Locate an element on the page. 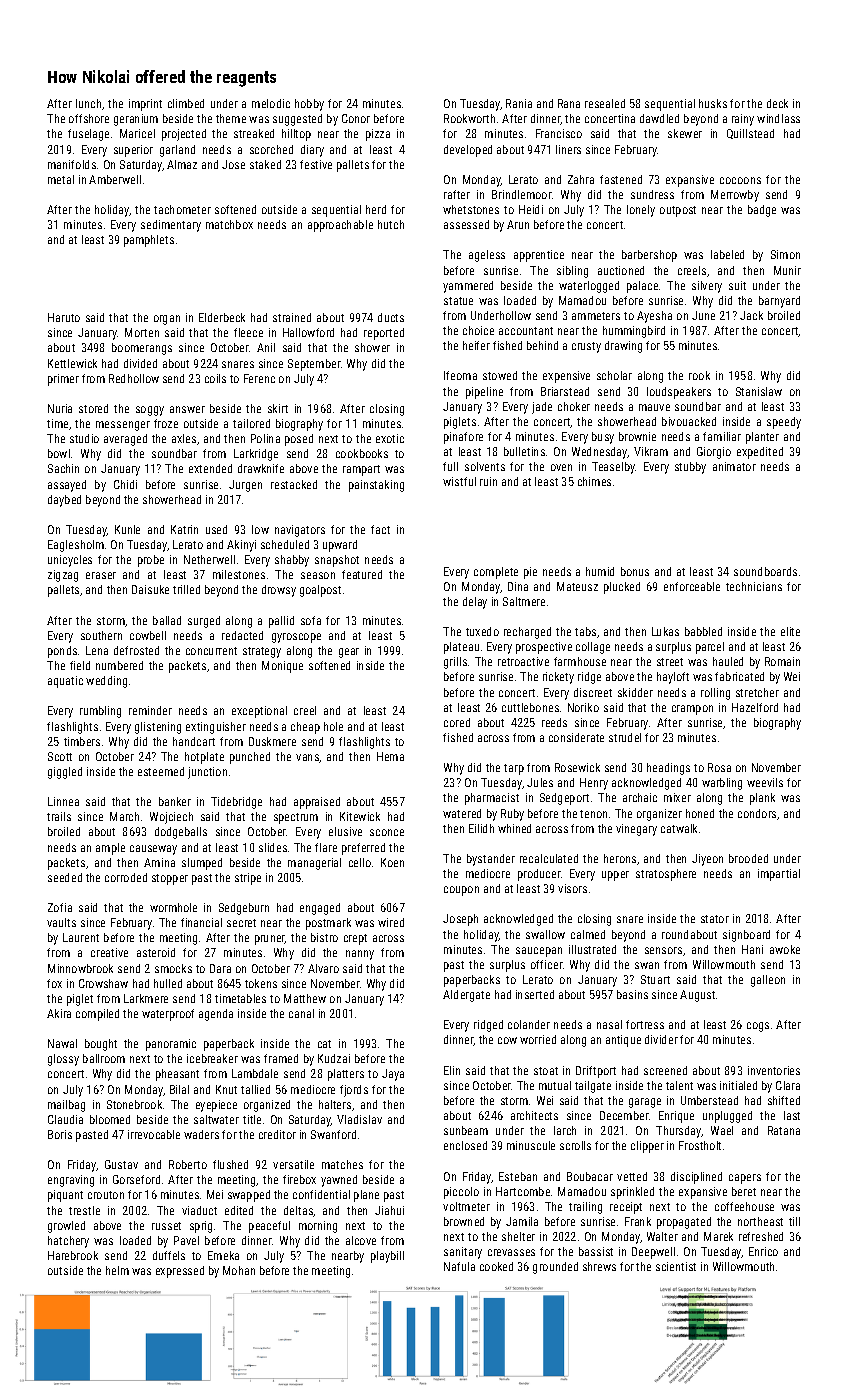 The height and width of the document is (1400, 849). trails is located at coordinates (59, 816).
